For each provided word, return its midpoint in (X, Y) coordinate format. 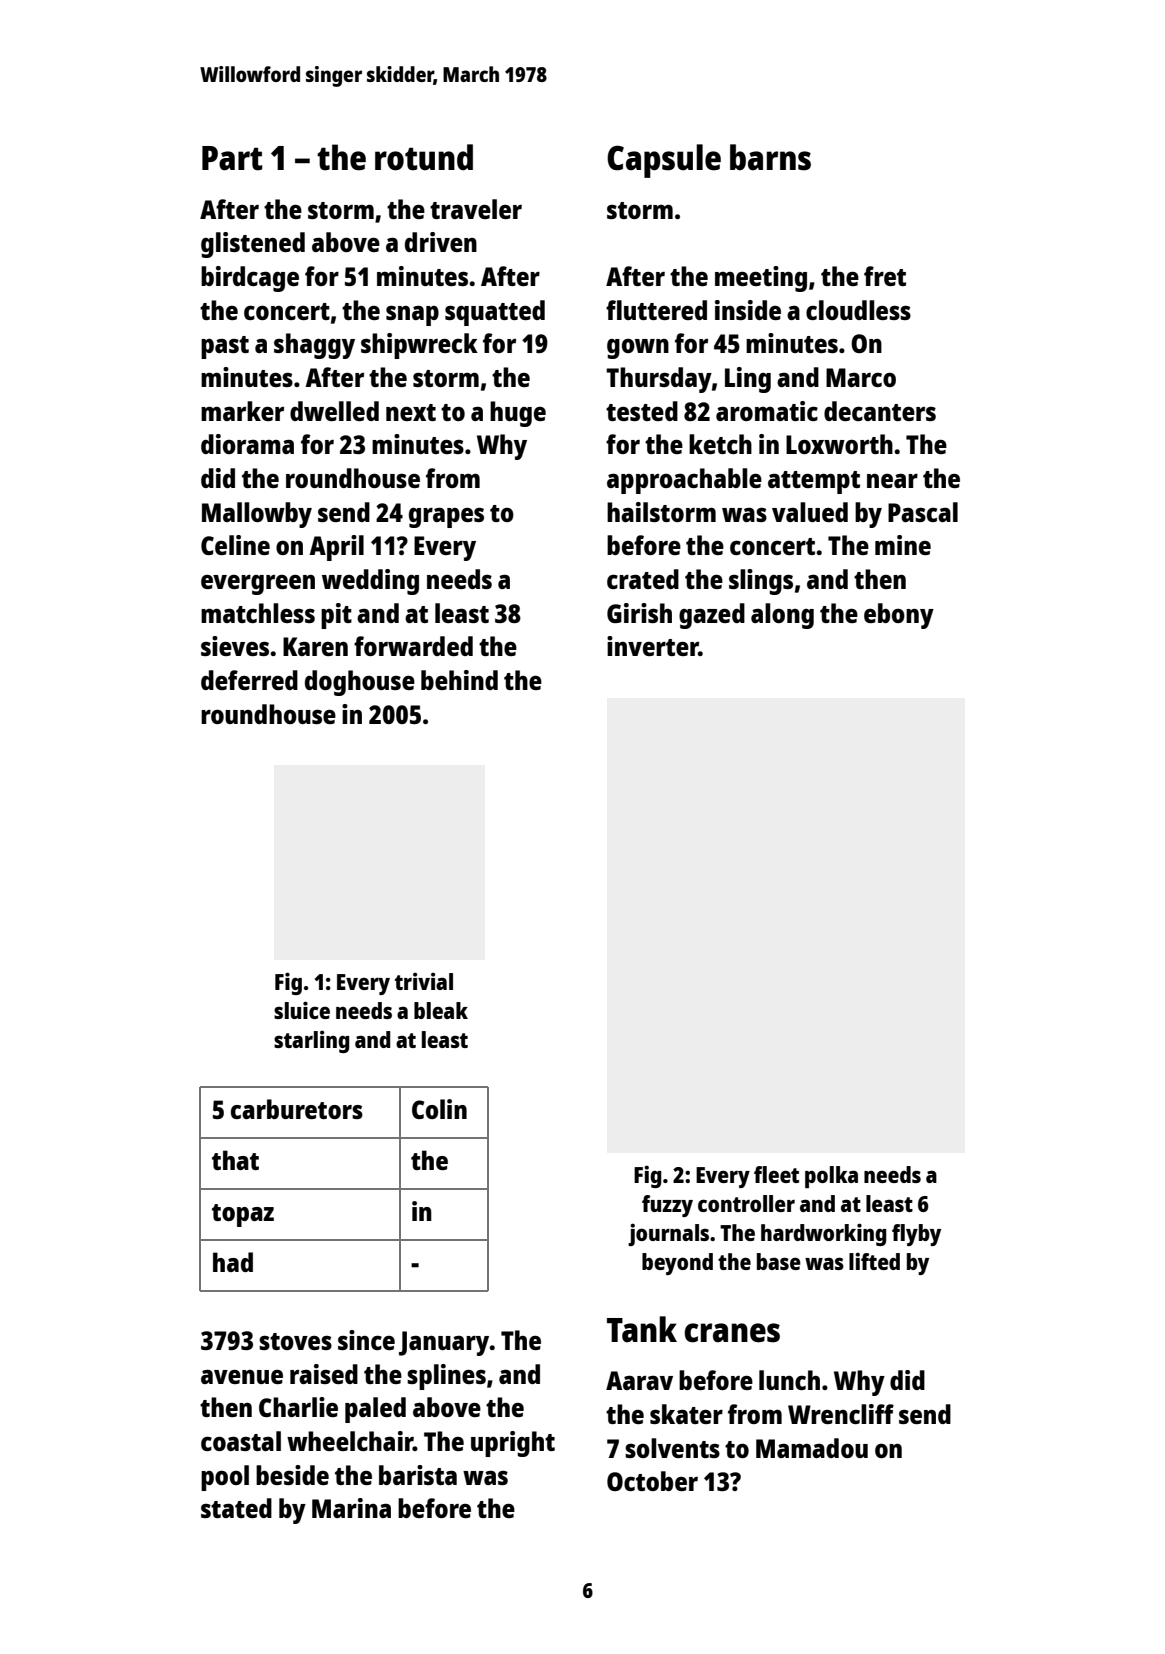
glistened (253, 245)
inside (748, 310)
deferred (249, 680)
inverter (653, 646)
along (782, 616)
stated (236, 1508)
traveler (476, 209)
